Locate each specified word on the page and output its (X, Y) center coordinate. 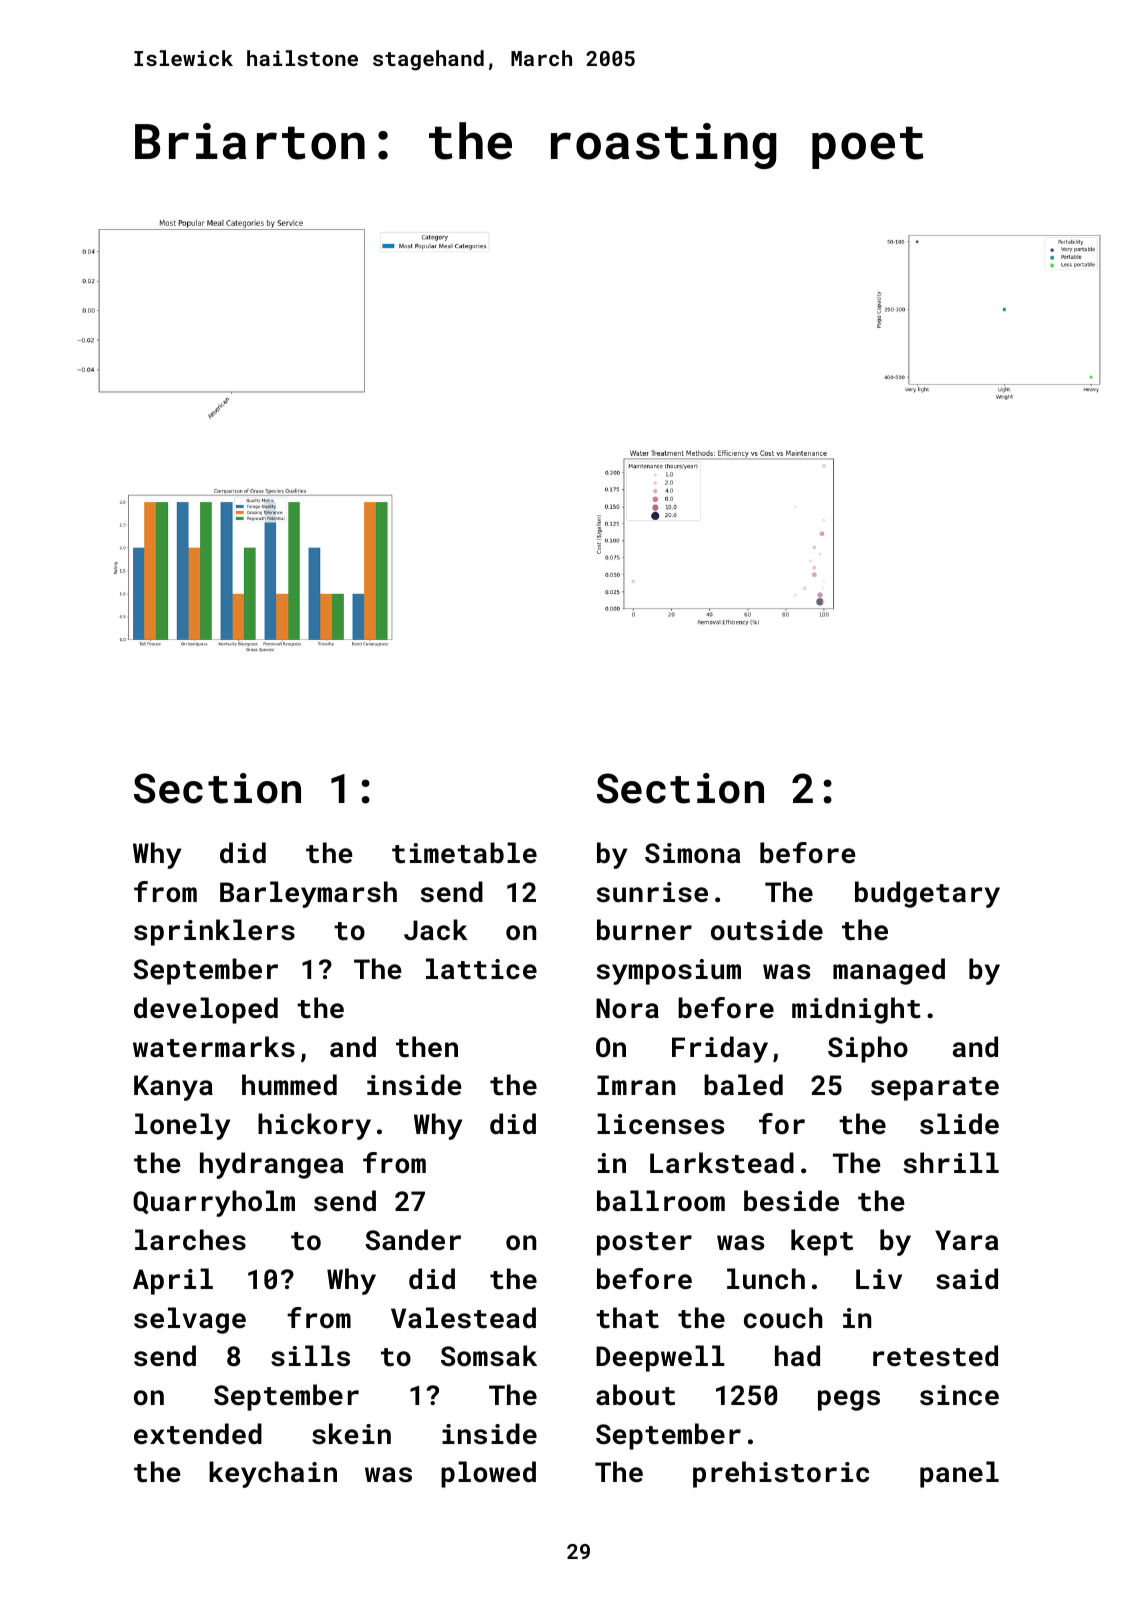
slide (959, 1124)
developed (206, 1010)
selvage (190, 1320)
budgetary (927, 894)
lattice (481, 969)
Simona (693, 853)
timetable (464, 853)
